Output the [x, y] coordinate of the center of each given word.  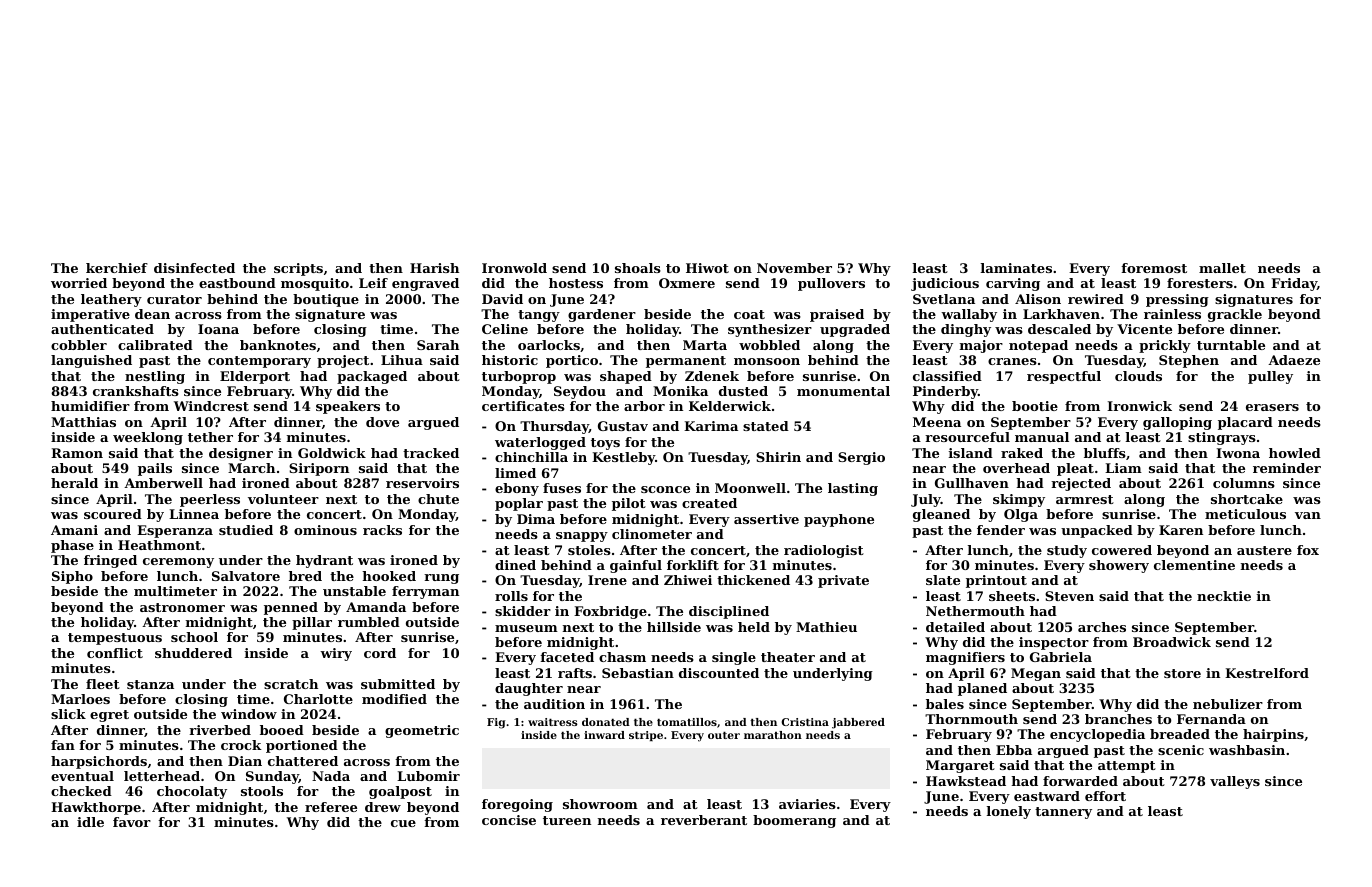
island [971, 453]
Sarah [438, 345]
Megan [1036, 674]
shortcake [1247, 499]
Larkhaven [1061, 314]
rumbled [369, 622]
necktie [1224, 596]
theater [788, 657]
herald [74, 483]
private [843, 581]
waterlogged [540, 443]
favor [132, 822]
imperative [90, 315]
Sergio [861, 458]
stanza [150, 684]
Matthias [83, 422]
